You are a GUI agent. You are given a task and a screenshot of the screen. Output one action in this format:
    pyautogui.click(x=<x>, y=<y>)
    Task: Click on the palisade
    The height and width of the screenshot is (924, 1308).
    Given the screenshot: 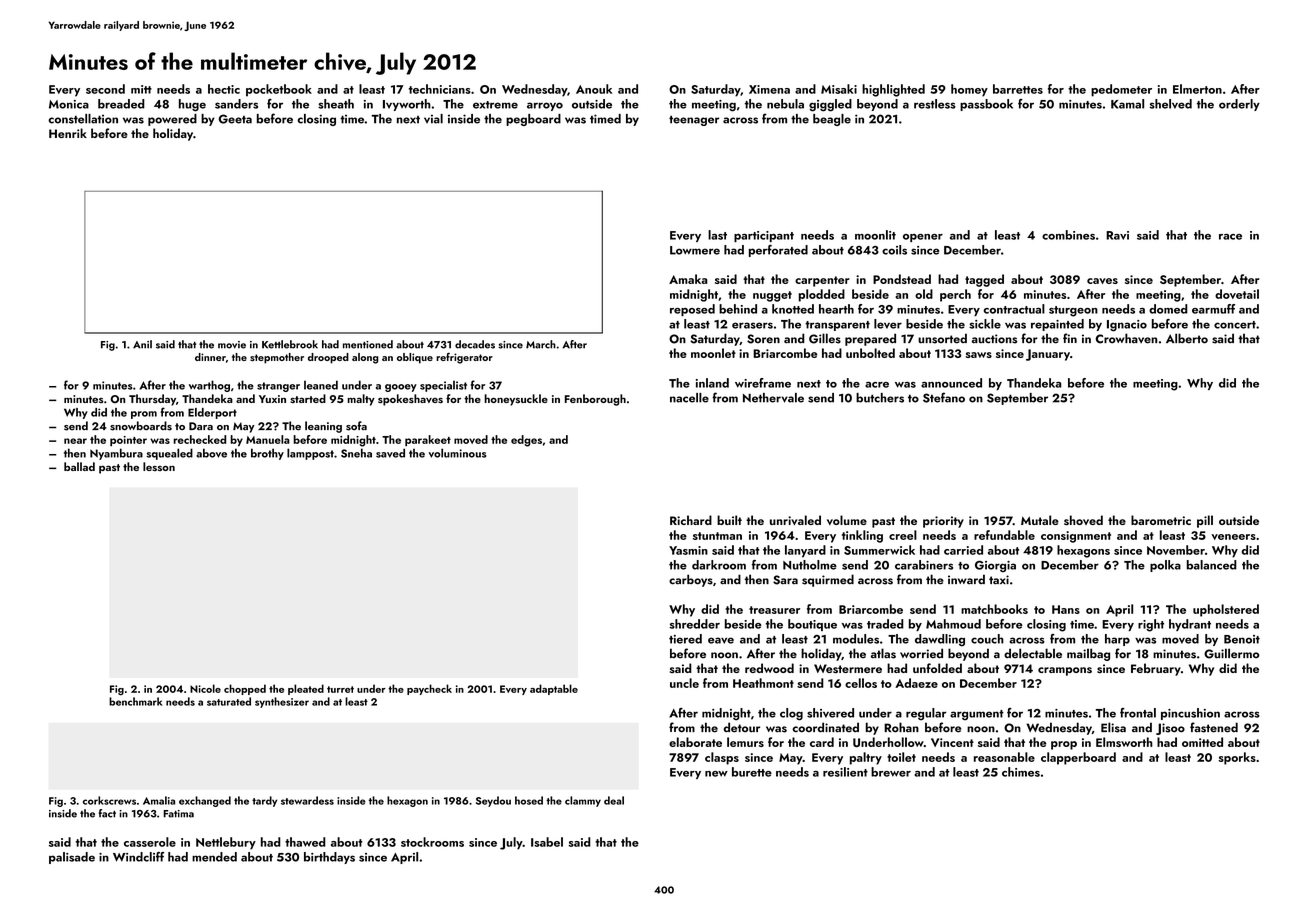 What is the action you would take?
    pyautogui.click(x=72, y=858)
